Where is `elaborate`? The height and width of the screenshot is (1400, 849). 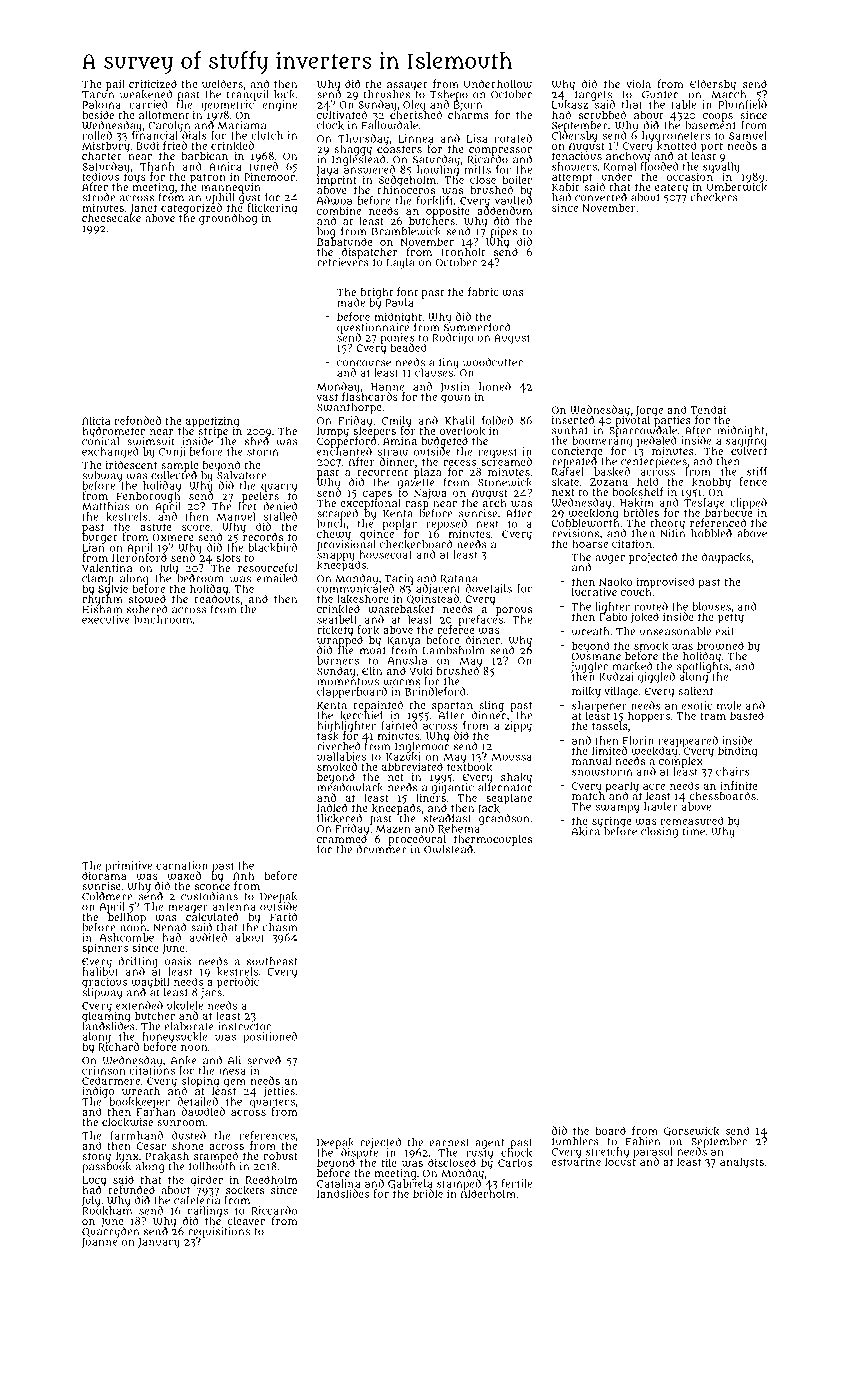
elaborate is located at coordinates (189, 1026).
